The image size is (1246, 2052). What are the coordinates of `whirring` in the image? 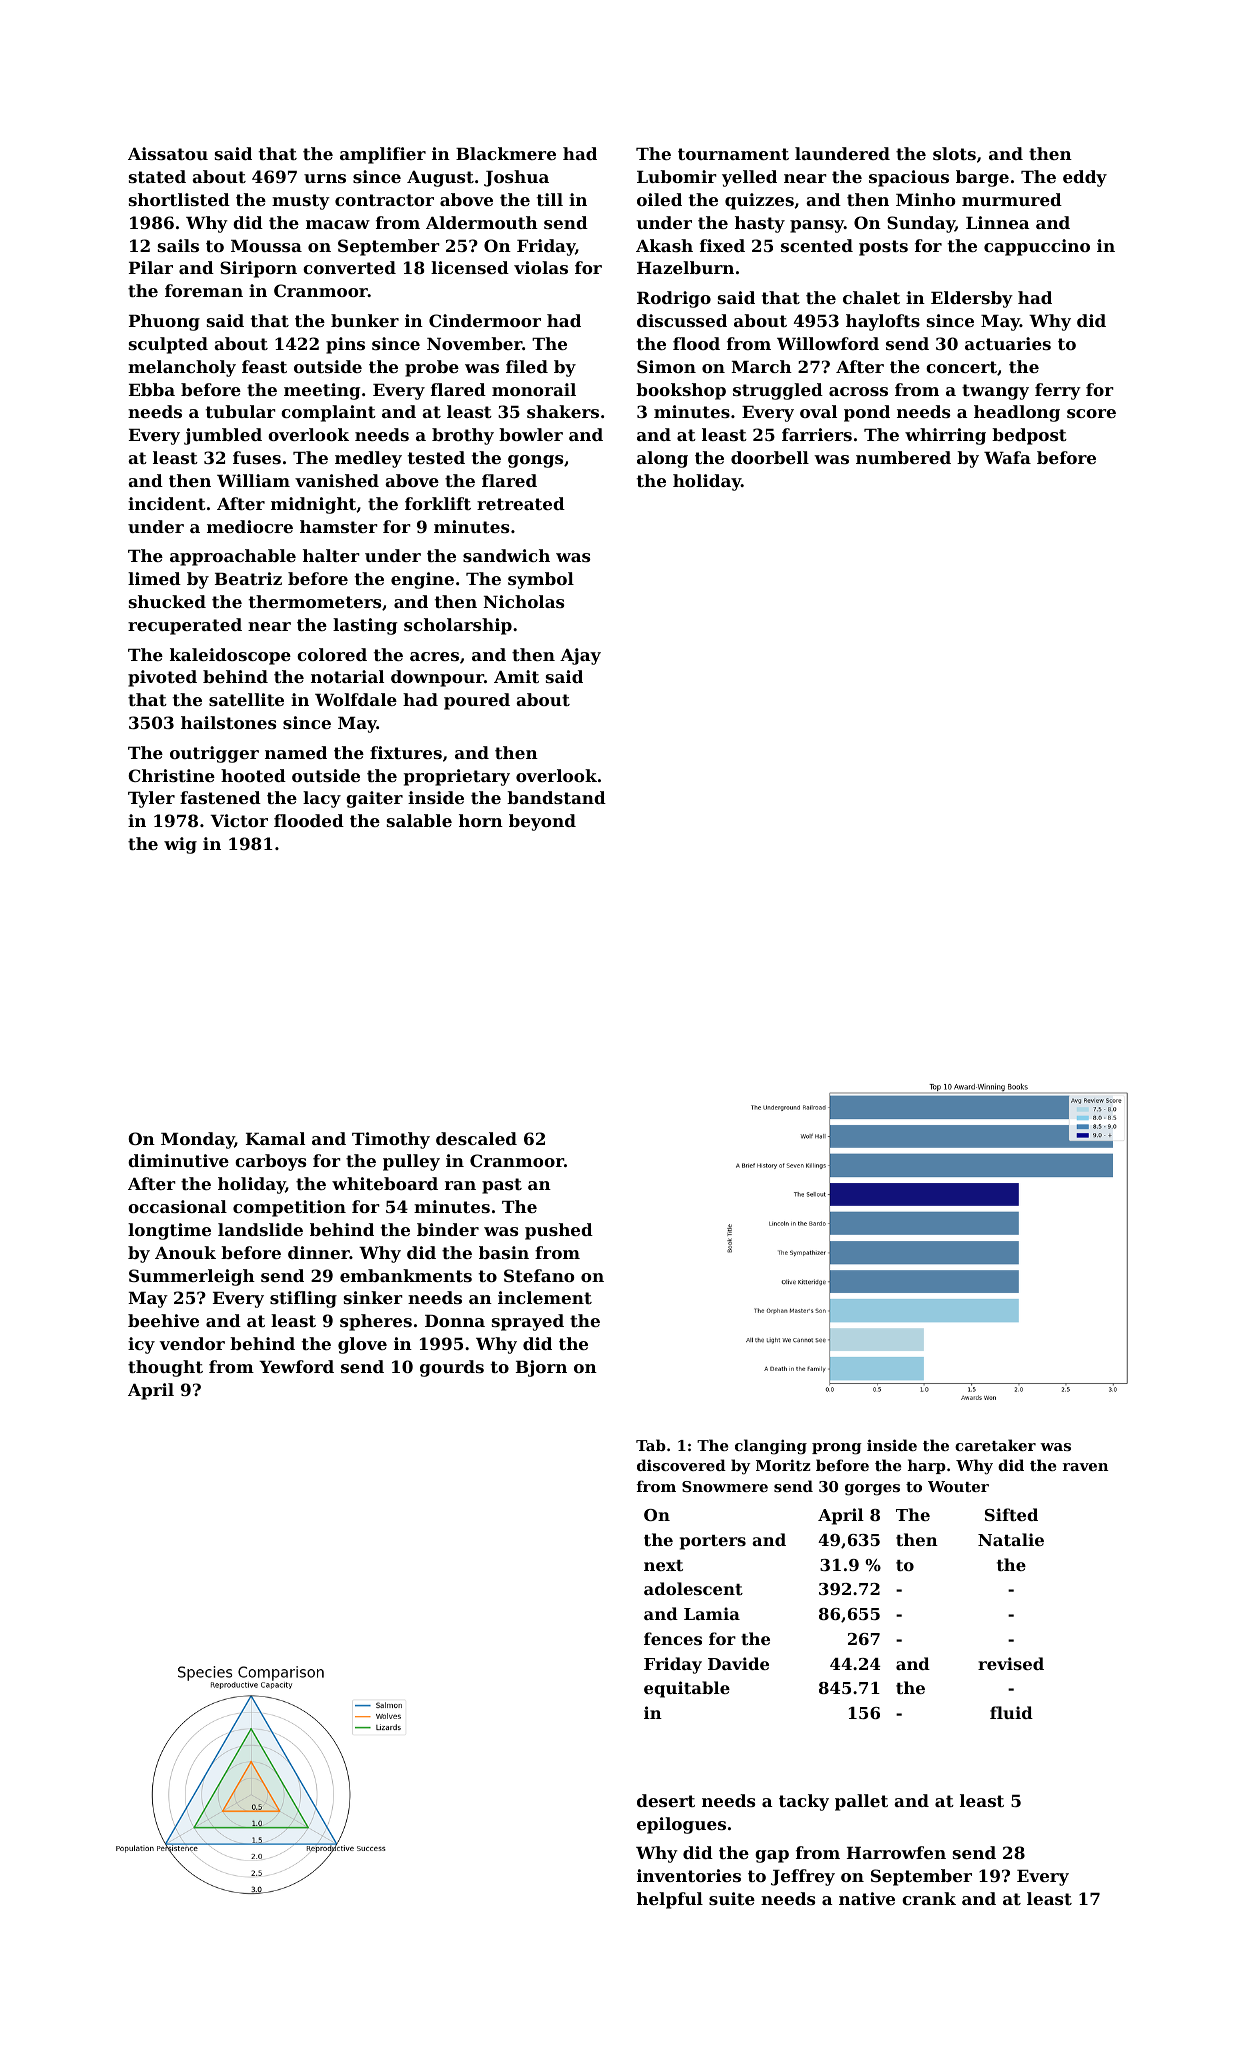 It's located at (945, 436).
